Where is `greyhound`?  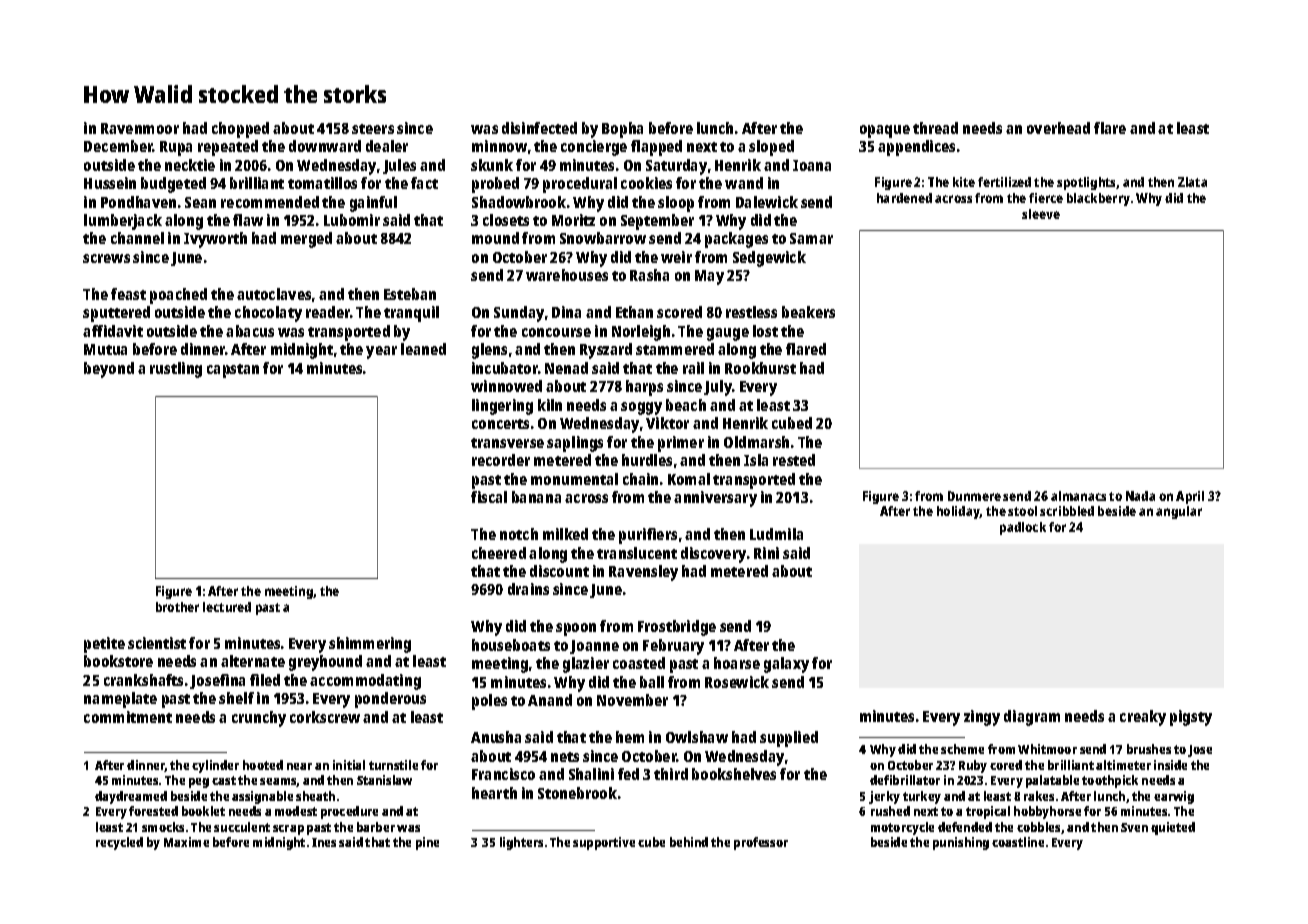
greyhound is located at coordinates (325, 663).
